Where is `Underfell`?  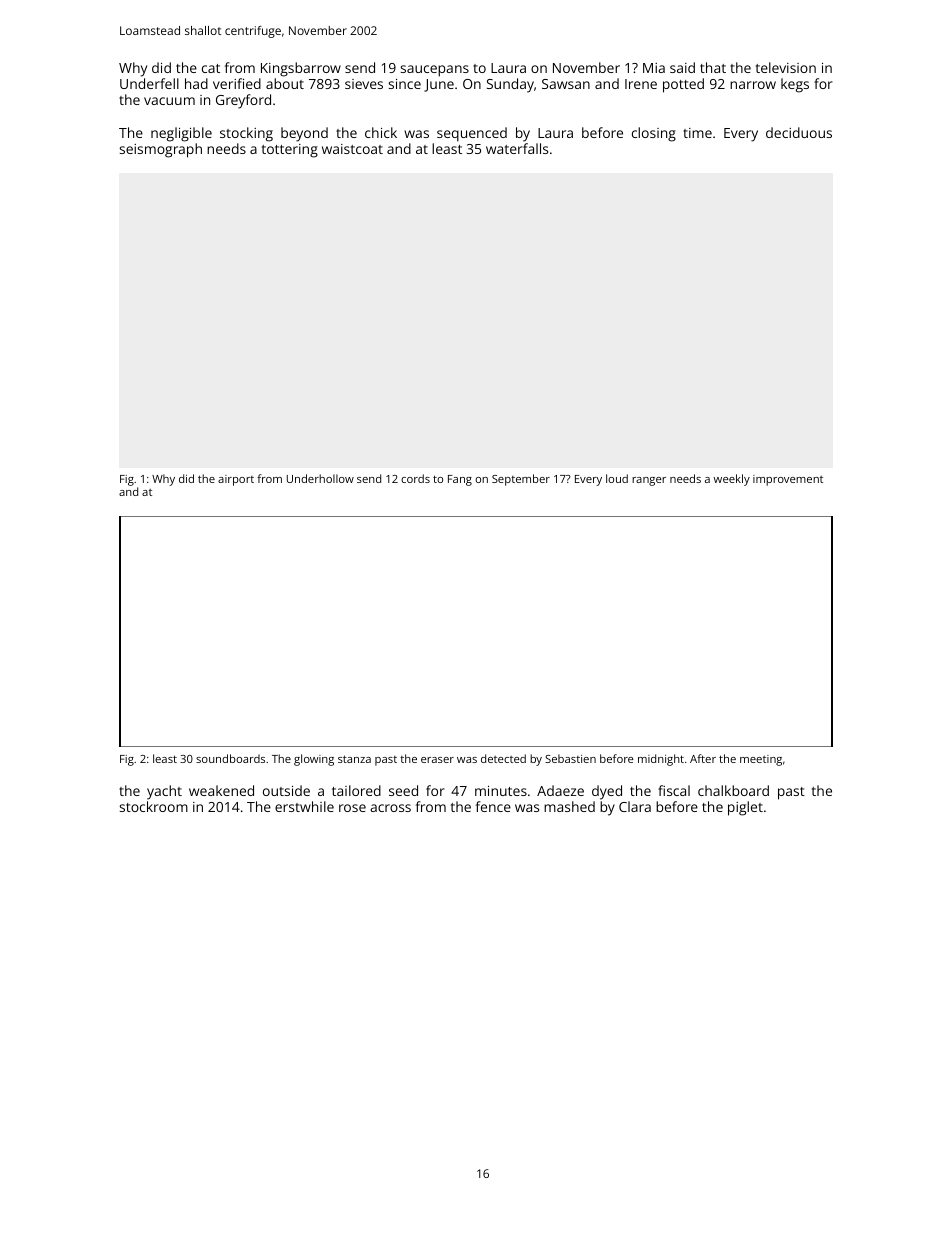 Underfell is located at coordinates (149, 83).
